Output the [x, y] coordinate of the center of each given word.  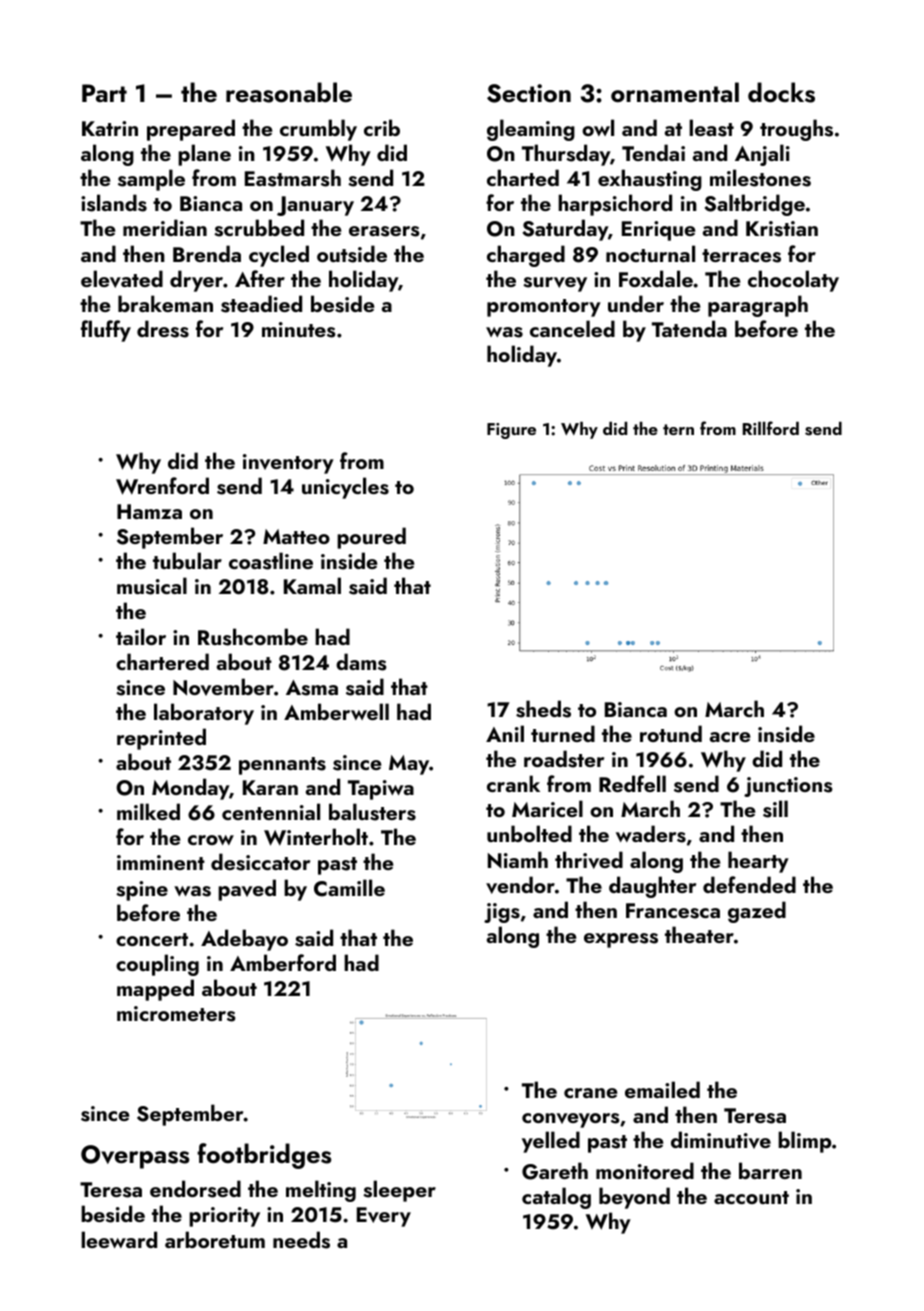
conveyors [571, 1120]
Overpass [135, 1157]
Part [104, 93]
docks [781, 92]
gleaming [531, 130]
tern [678, 429]
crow [211, 840]
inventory [288, 464]
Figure [511, 431]
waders [651, 834]
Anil [505, 733]
